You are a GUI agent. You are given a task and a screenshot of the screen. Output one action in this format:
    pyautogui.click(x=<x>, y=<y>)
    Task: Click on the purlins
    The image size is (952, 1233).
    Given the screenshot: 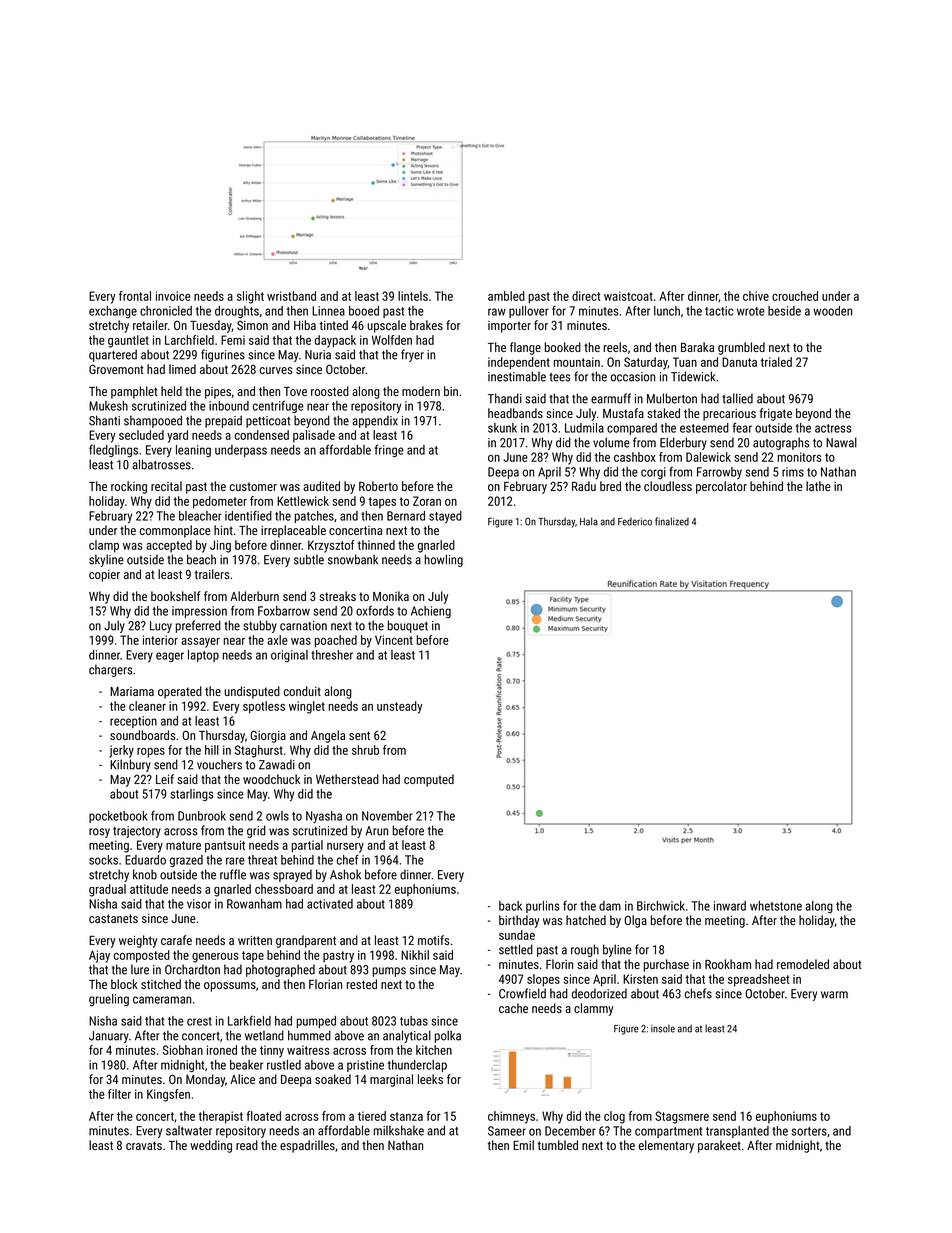 What is the action you would take?
    pyautogui.click(x=543, y=907)
